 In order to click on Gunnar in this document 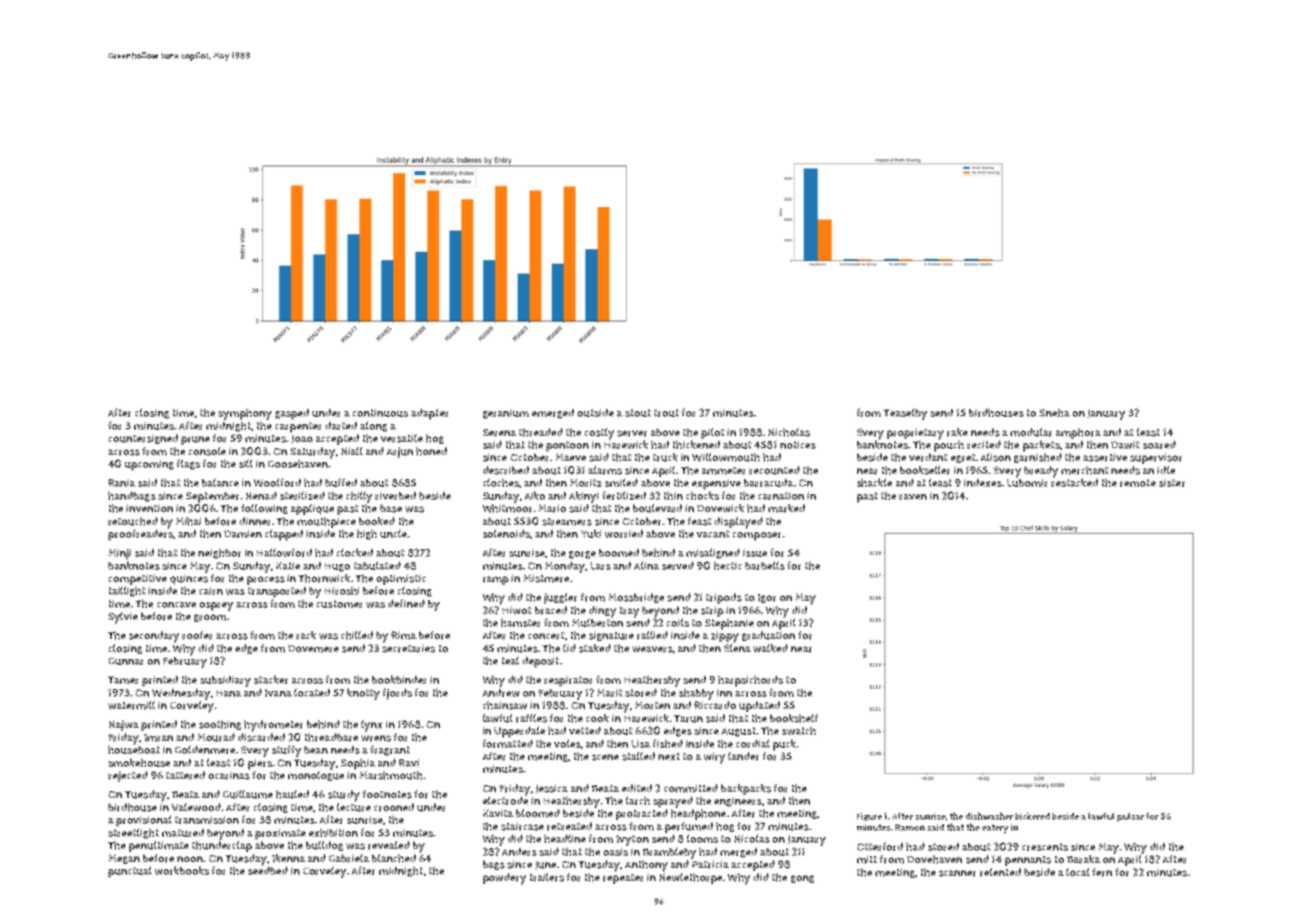, I will do `click(125, 661)`.
